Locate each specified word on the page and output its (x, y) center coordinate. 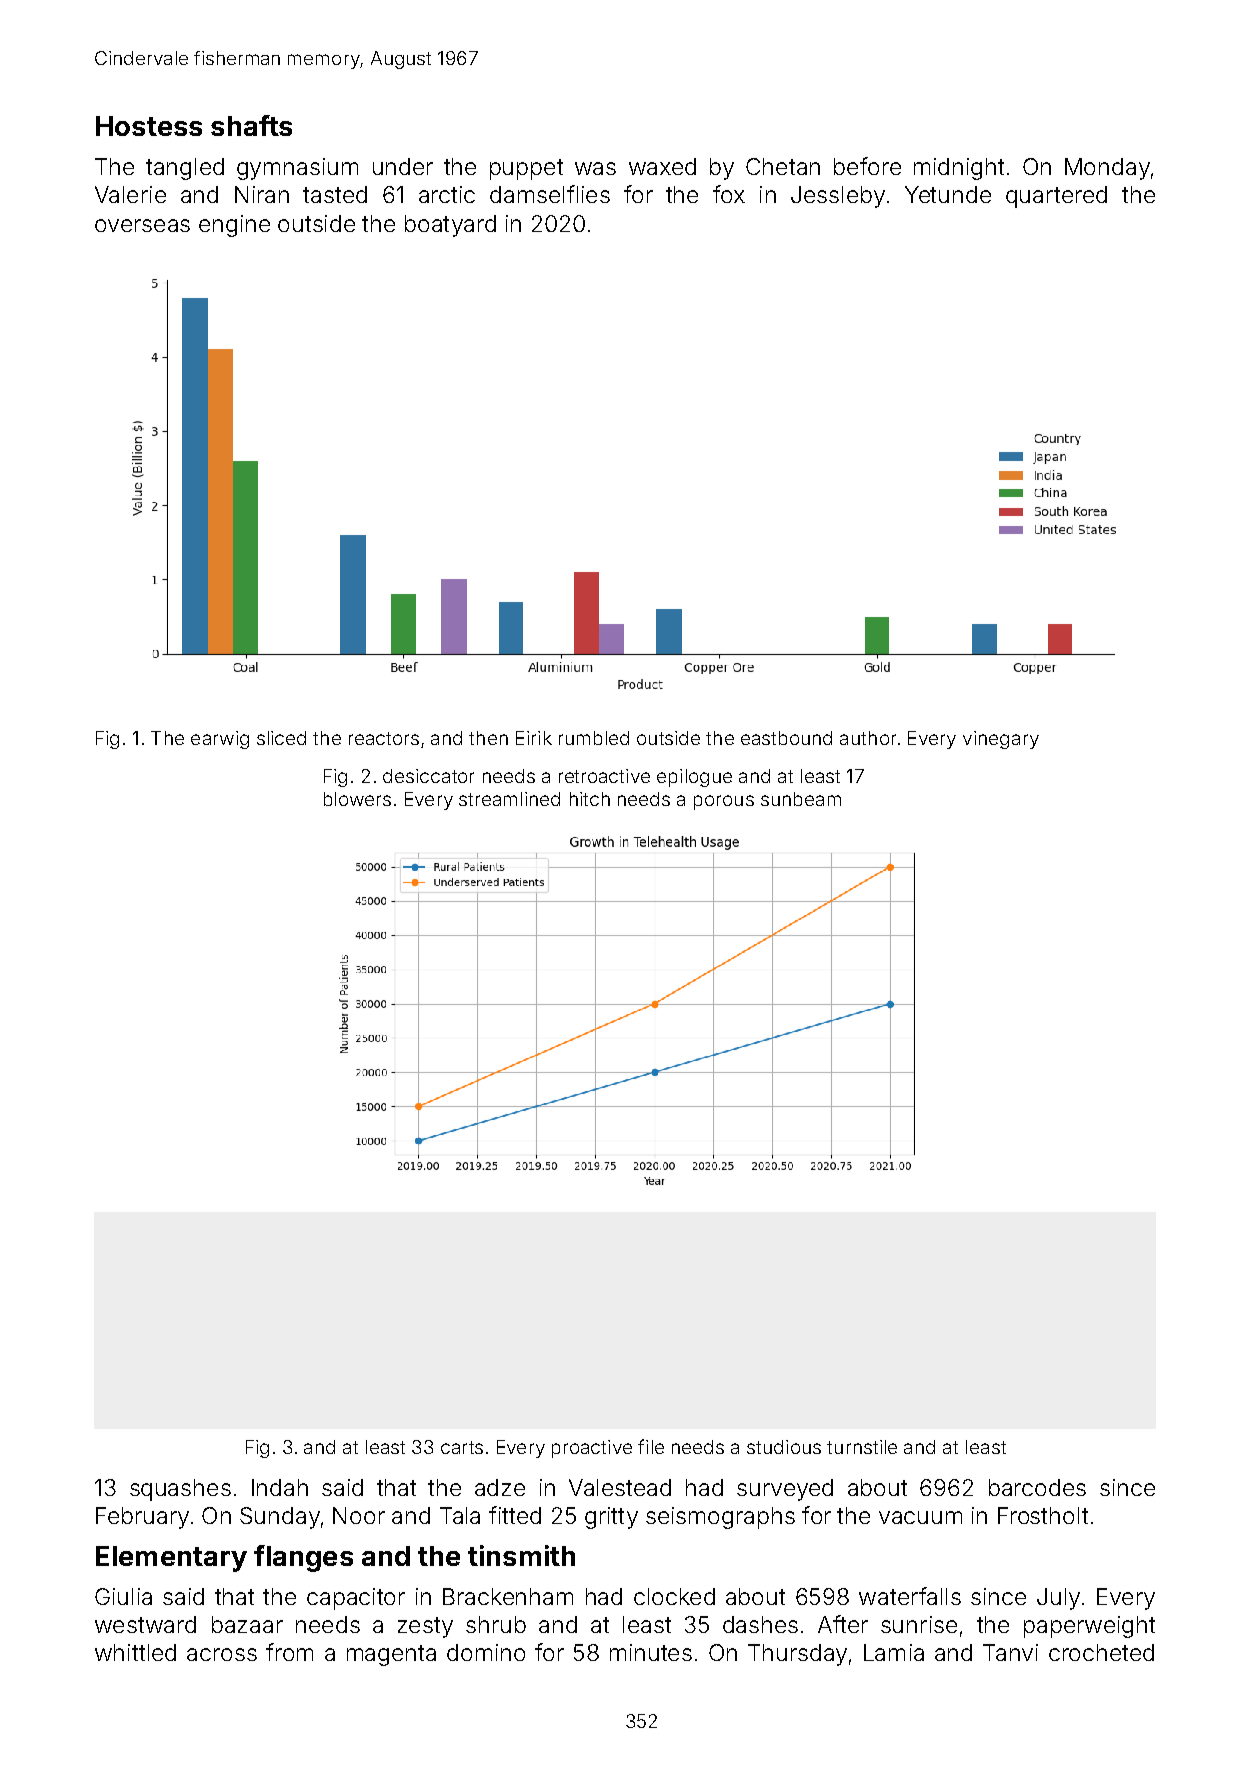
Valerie (130, 194)
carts (462, 1447)
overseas (142, 225)
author (868, 738)
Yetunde (948, 194)
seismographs (720, 1518)
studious (784, 1447)
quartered (1056, 197)
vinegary (1001, 740)
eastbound (786, 738)
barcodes (1037, 1487)
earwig (220, 740)
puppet (526, 169)
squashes (180, 1490)
